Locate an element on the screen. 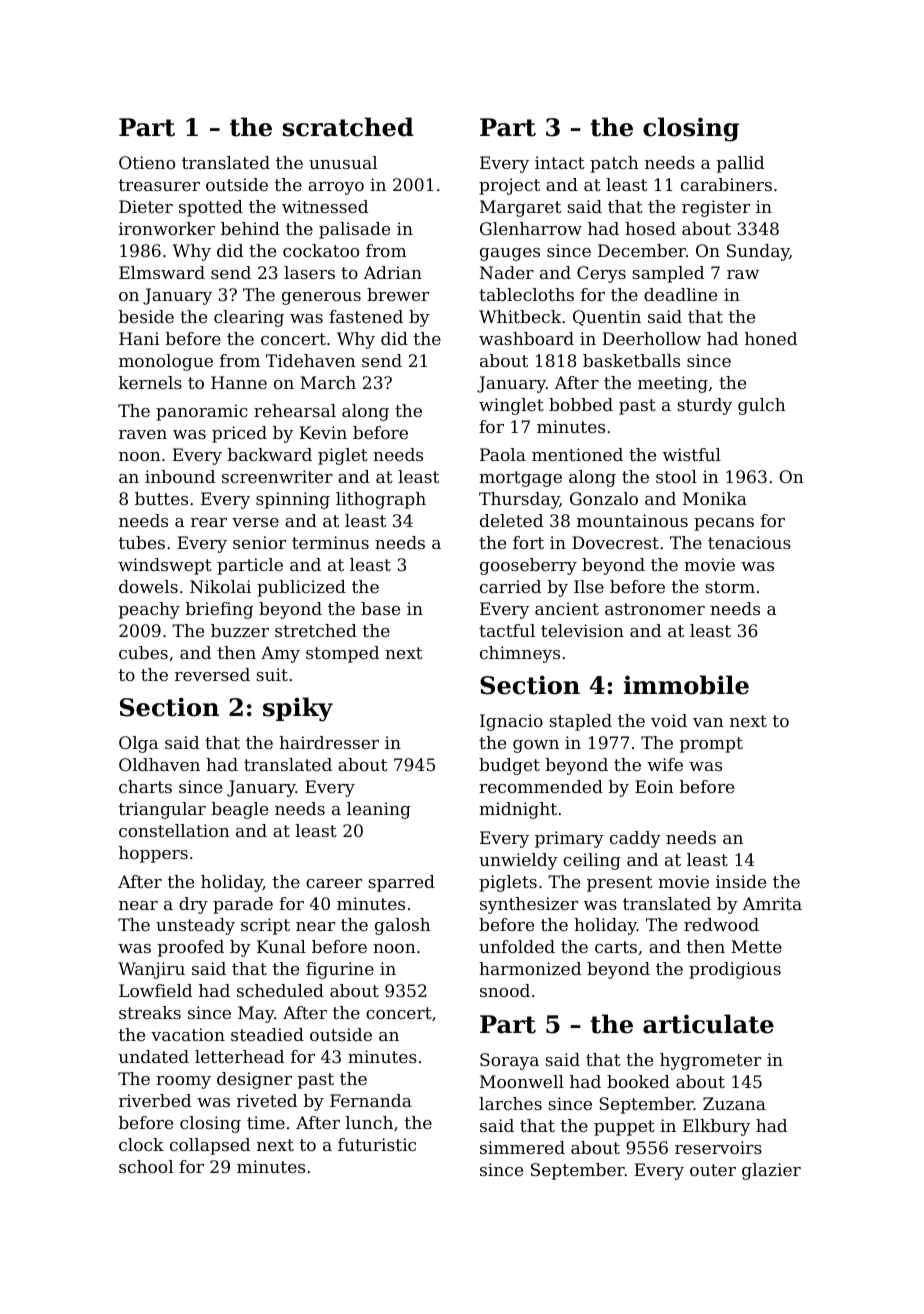  May is located at coordinates (256, 1014).
